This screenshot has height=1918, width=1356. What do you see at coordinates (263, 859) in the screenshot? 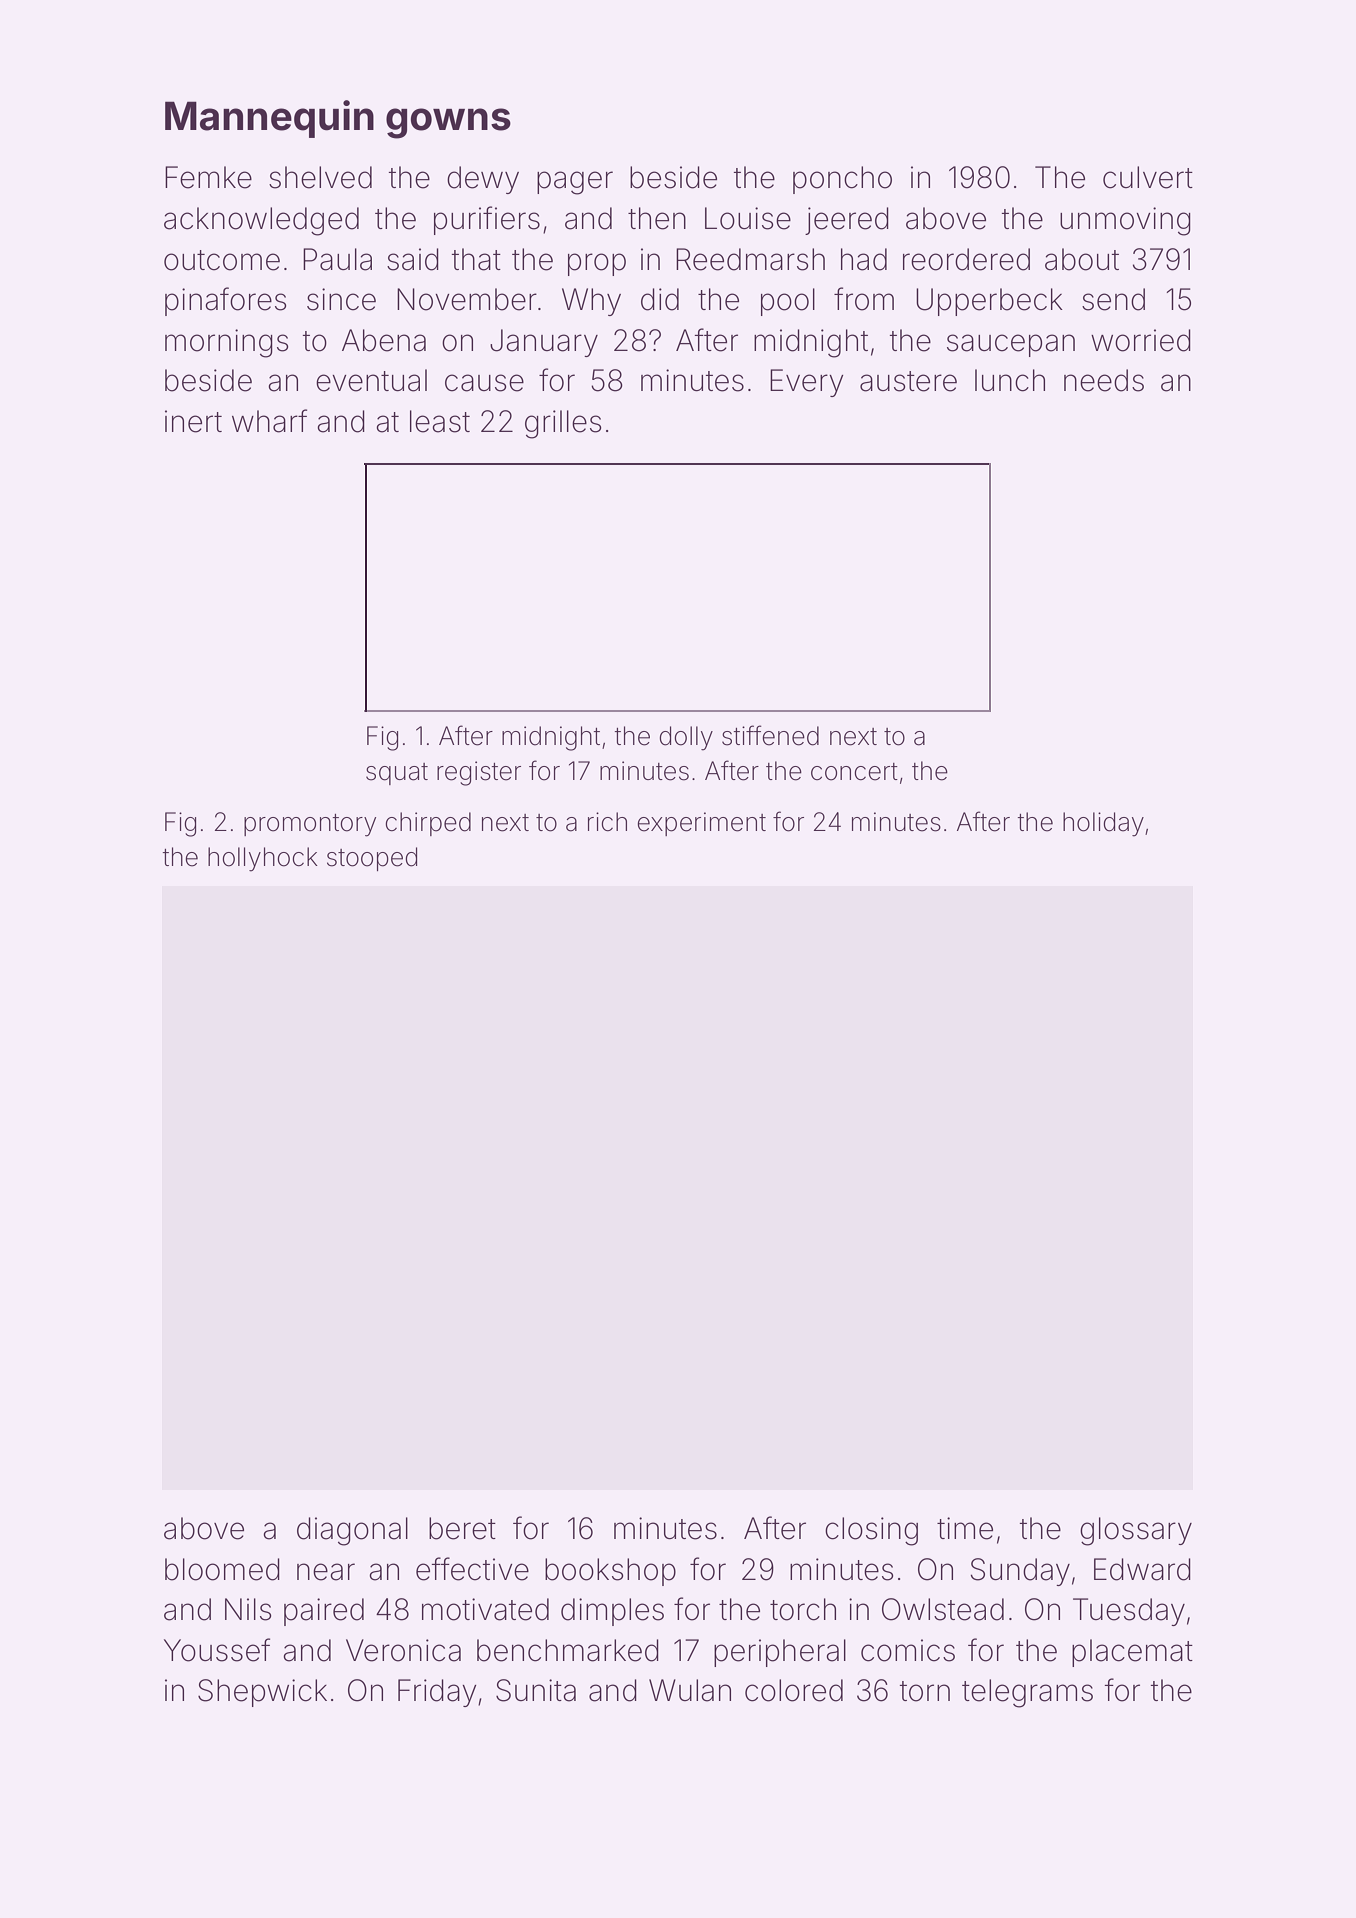
I see `hollyhock` at bounding box center [263, 859].
